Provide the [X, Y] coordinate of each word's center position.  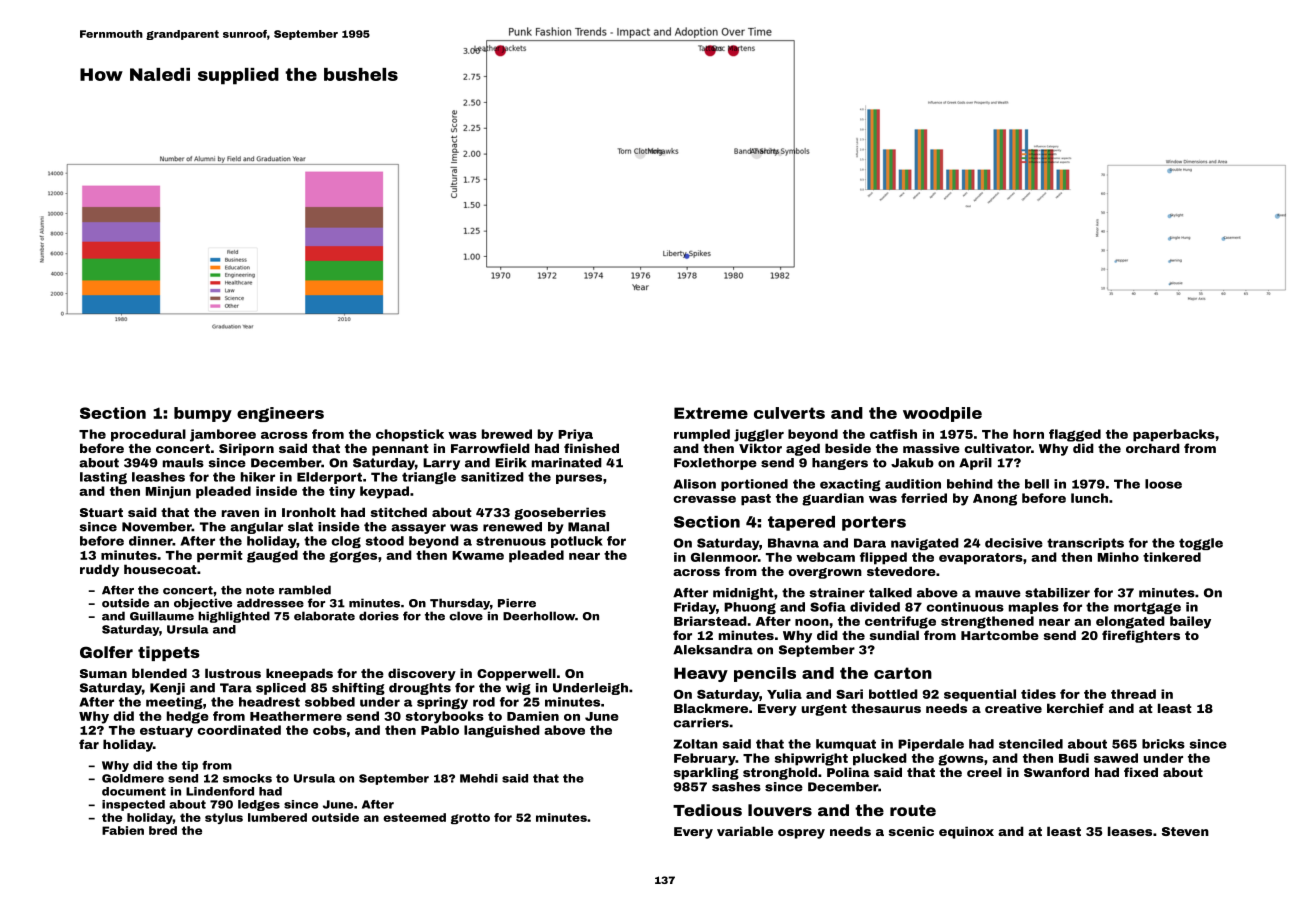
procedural [148, 435]
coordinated [239, 730]
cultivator [997, 448]
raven [240, 513]
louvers [780, 810]
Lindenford [220, 791]
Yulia [784, 694]
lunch [1089, 498]
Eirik [511, 463]
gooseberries [560, 513]
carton [903, 673]
